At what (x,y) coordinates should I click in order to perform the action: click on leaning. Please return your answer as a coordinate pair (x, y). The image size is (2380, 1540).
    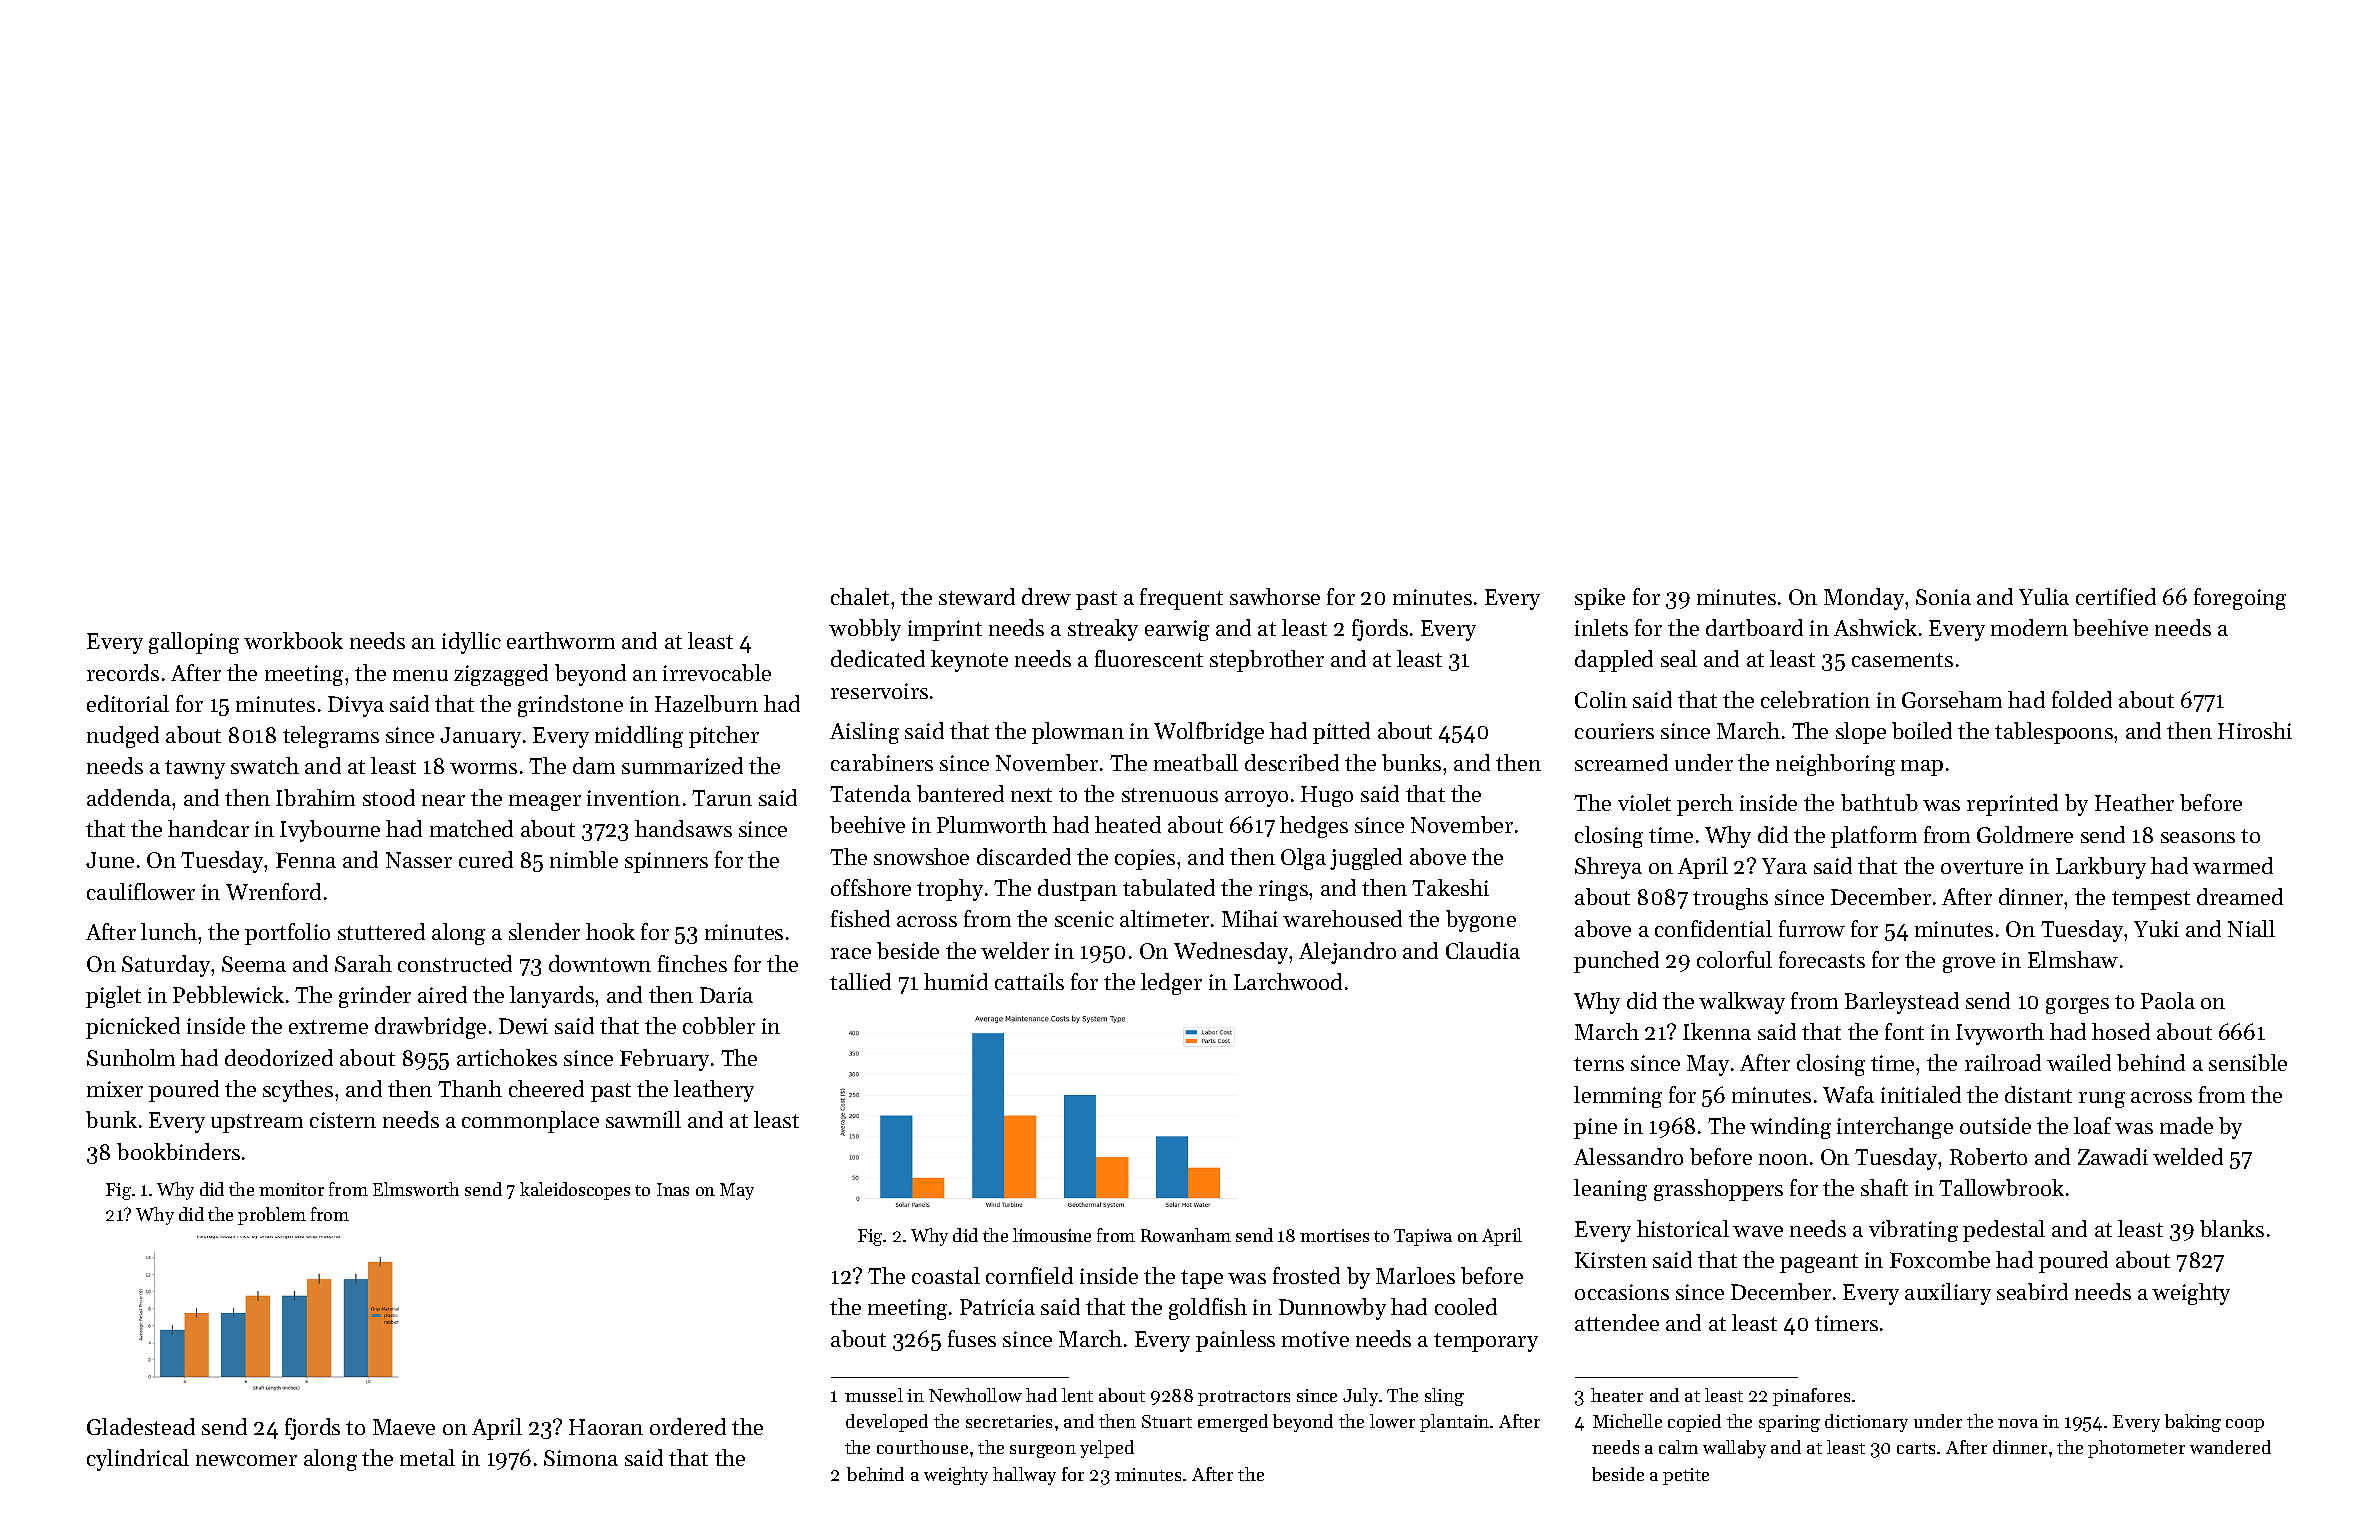
    Looking at the image, I should click on (1610, 1190).
